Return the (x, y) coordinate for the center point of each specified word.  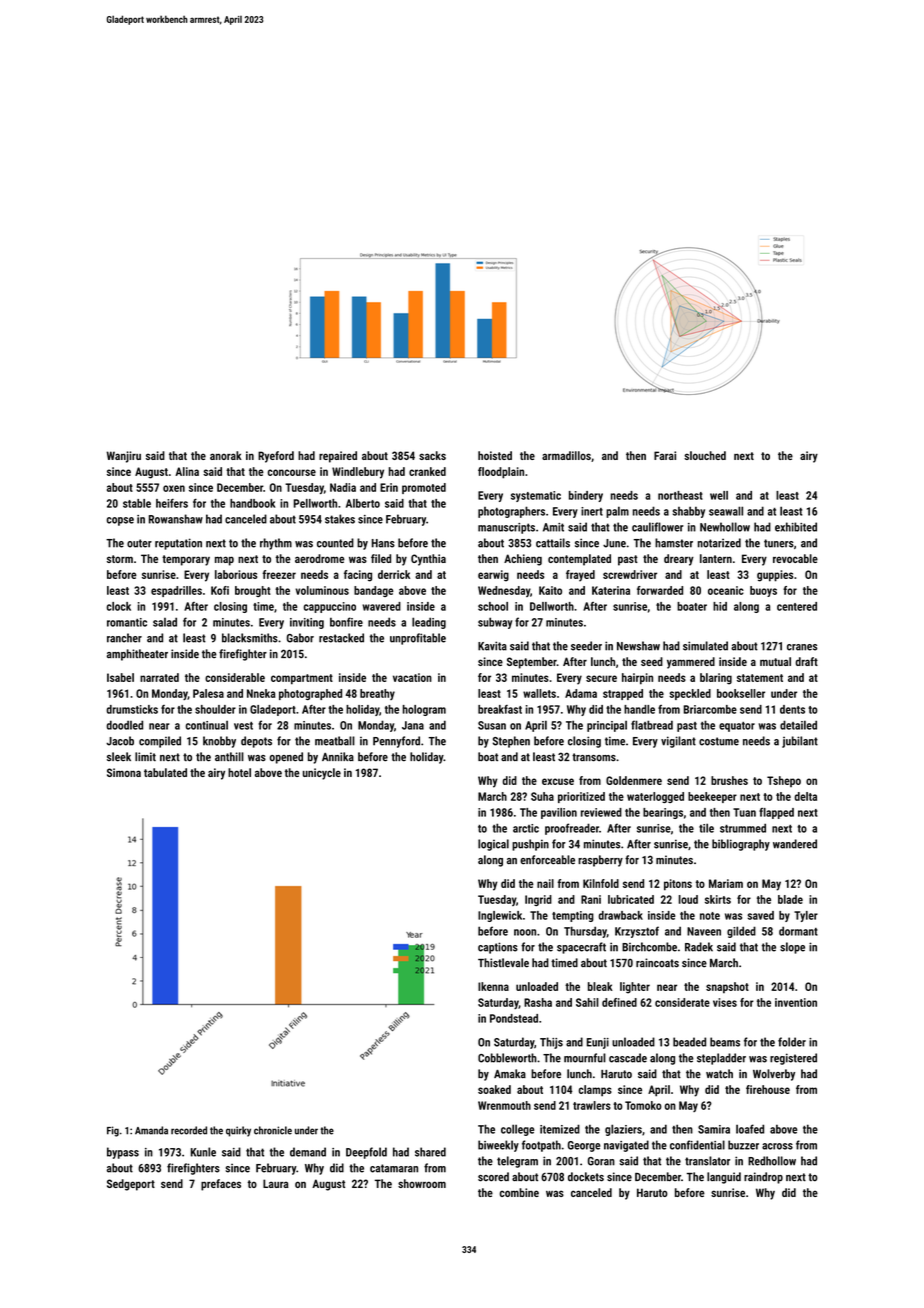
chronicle (273, 1130)
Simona (124, 772)
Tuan (744, 812)
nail (545, 883)
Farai (665, 455)
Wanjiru (123, 457)
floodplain (501, 473)
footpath (541, 1146)
